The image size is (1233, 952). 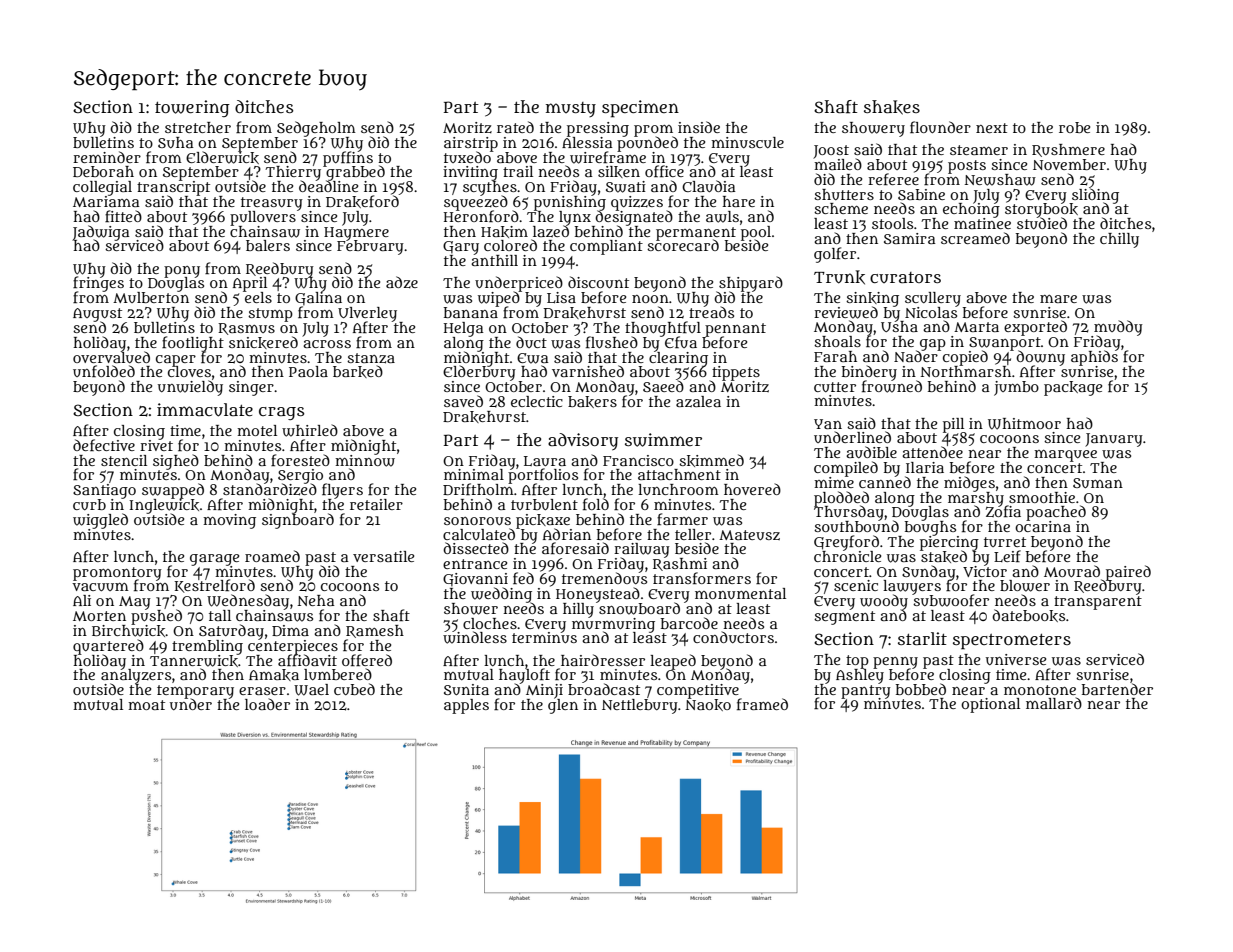 What do you see at coordinates (267, 704) in the page?
I see `loader` at bounding box center [267, 704].
